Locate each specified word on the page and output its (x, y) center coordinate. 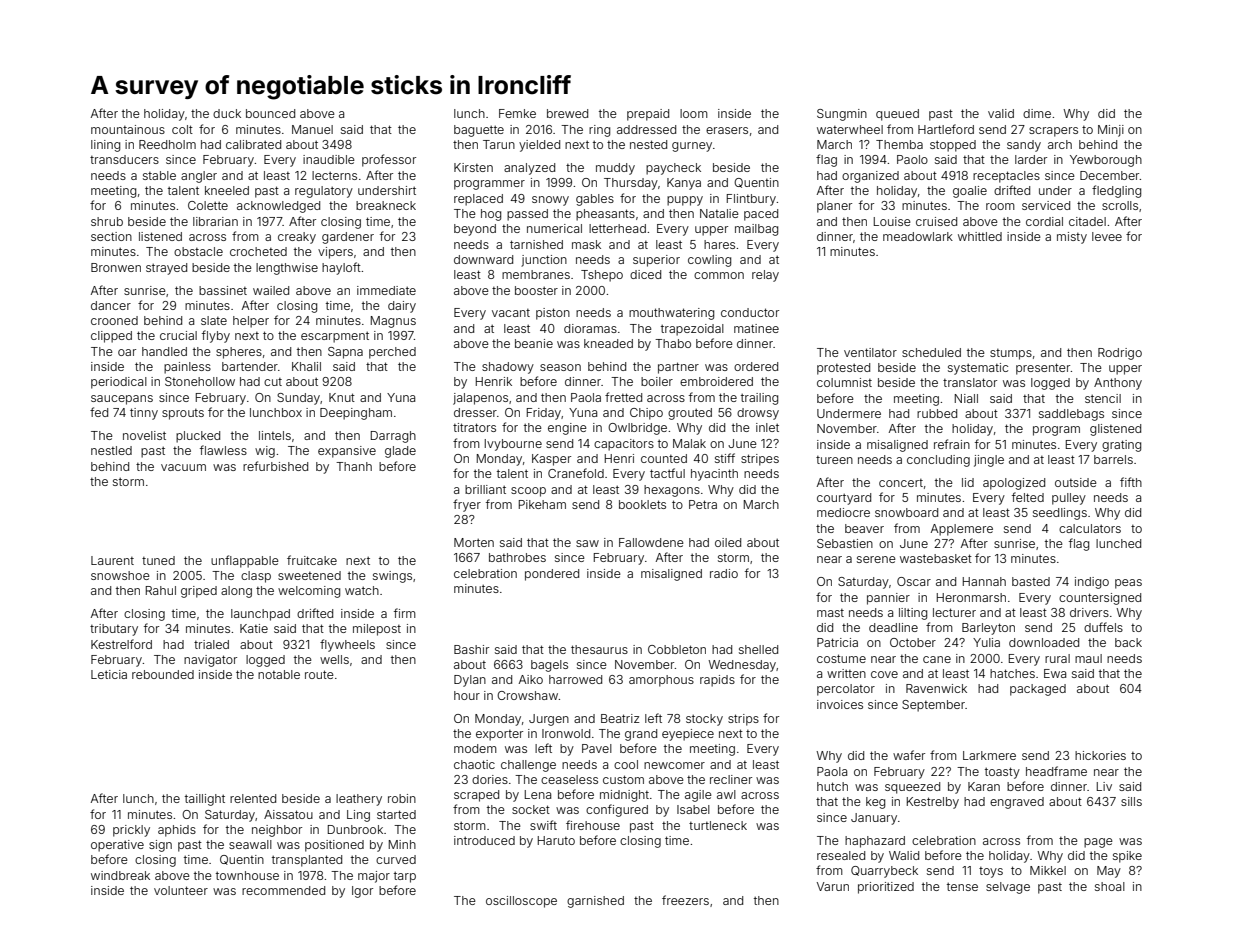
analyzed (529, 169)
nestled (111, 450)
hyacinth (714, 475)
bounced (270, 113)
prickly (131, 831)
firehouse (593, 825)
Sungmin (842, 115)
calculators (1090, 528)
